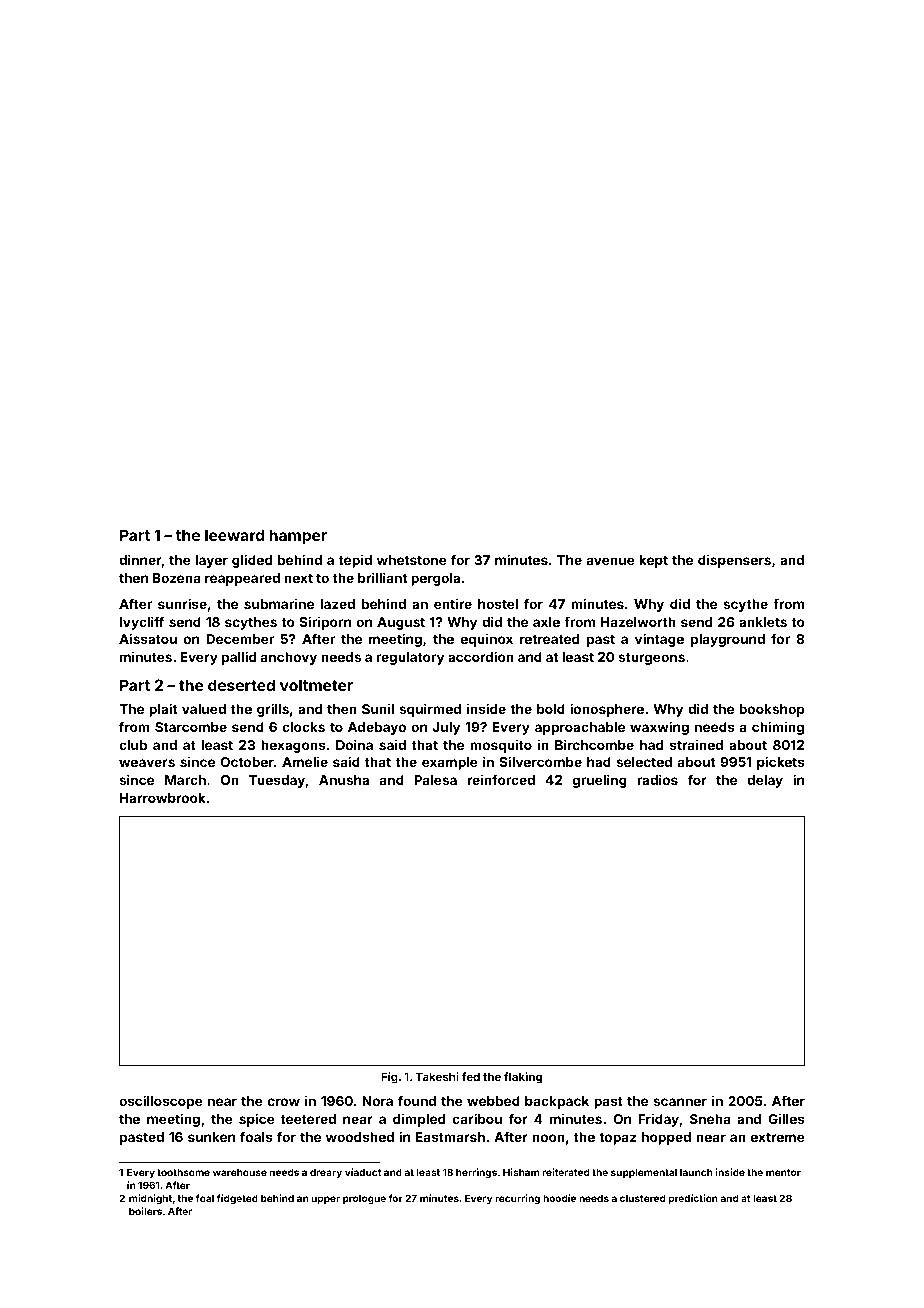  Describe the element at coordinates (273, 710) in the image. I see `grills` at that location.
